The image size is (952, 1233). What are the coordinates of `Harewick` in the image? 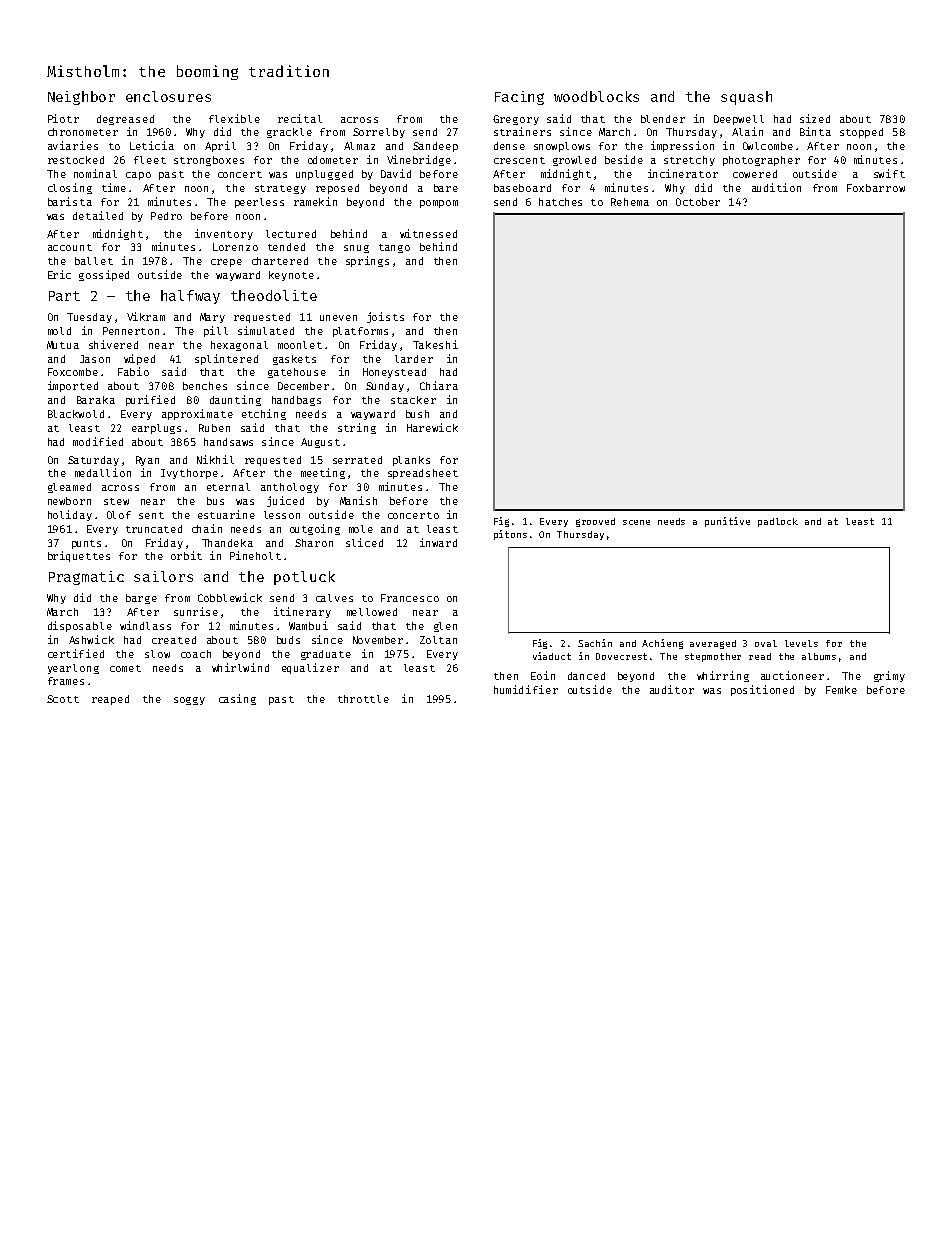 It's located at (432, 427).
